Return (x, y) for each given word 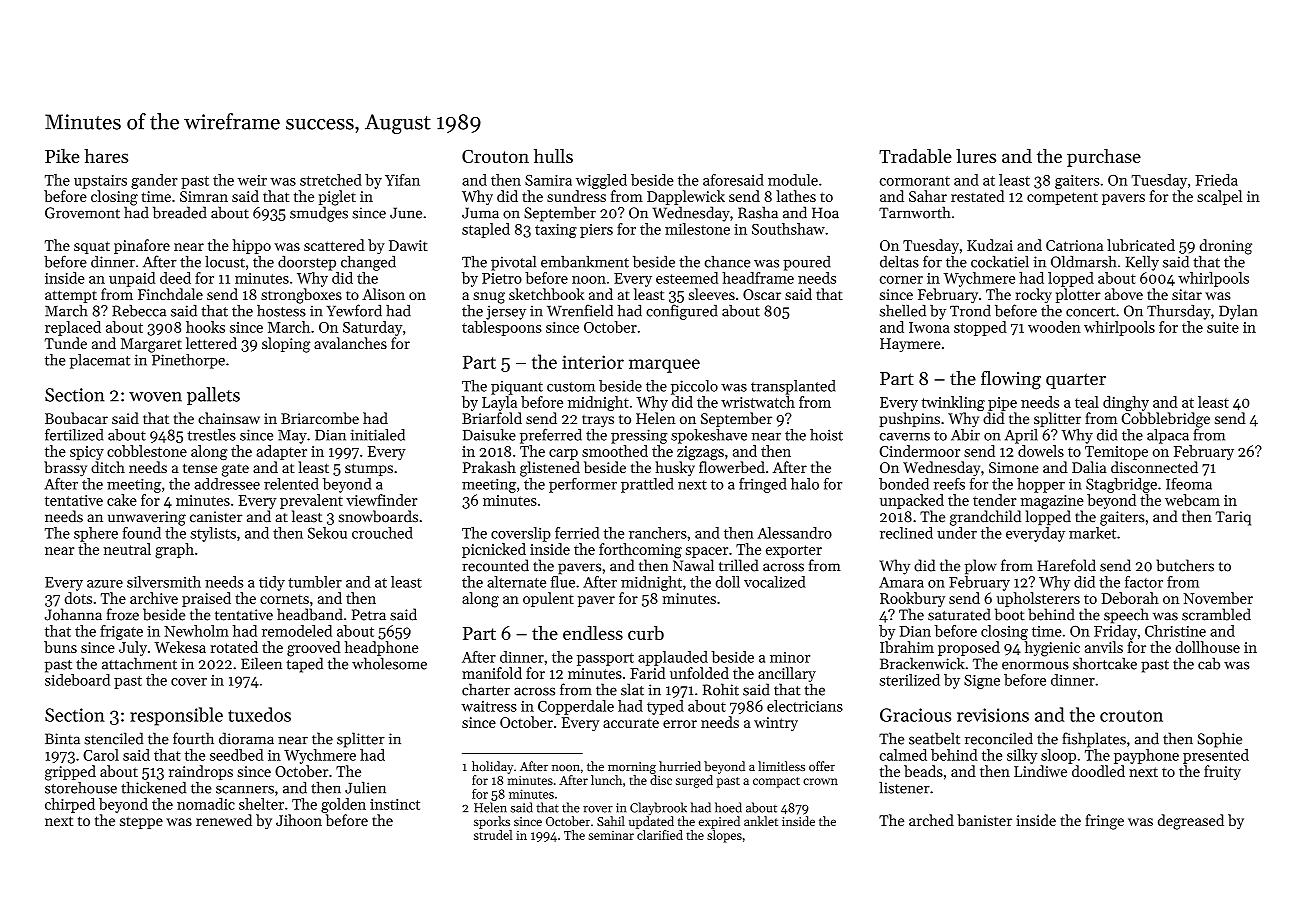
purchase (1104, 158)
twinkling (953, 403)
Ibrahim (907, 647)
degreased (1191, 822)
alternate (516, 582)
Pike (62, 156)
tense (200, 468)
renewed (224, 820)
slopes (724, 836)
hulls (553, 156)
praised (206, 599)
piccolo (694, 387)
